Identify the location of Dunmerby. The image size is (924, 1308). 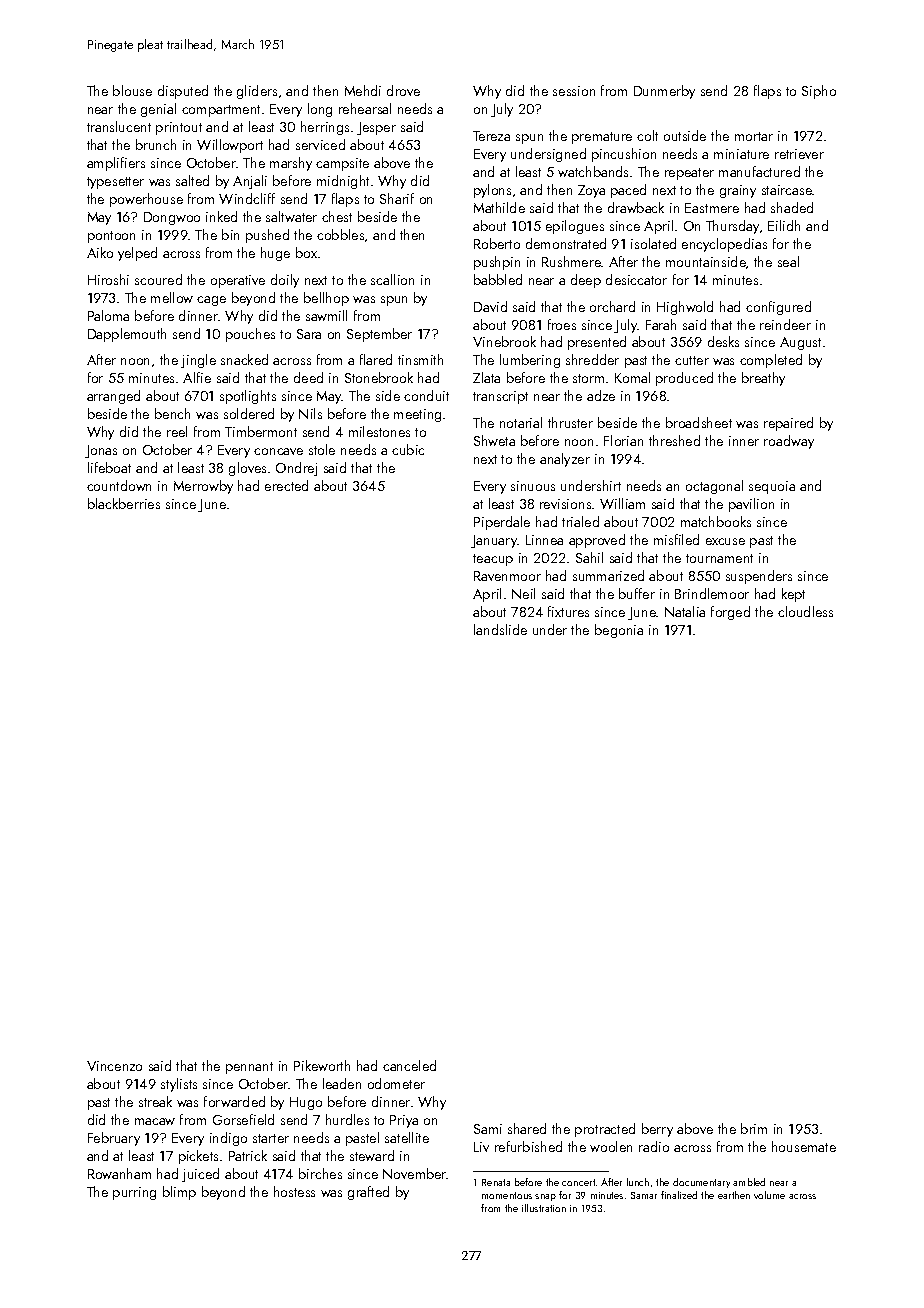
(664, 92).
